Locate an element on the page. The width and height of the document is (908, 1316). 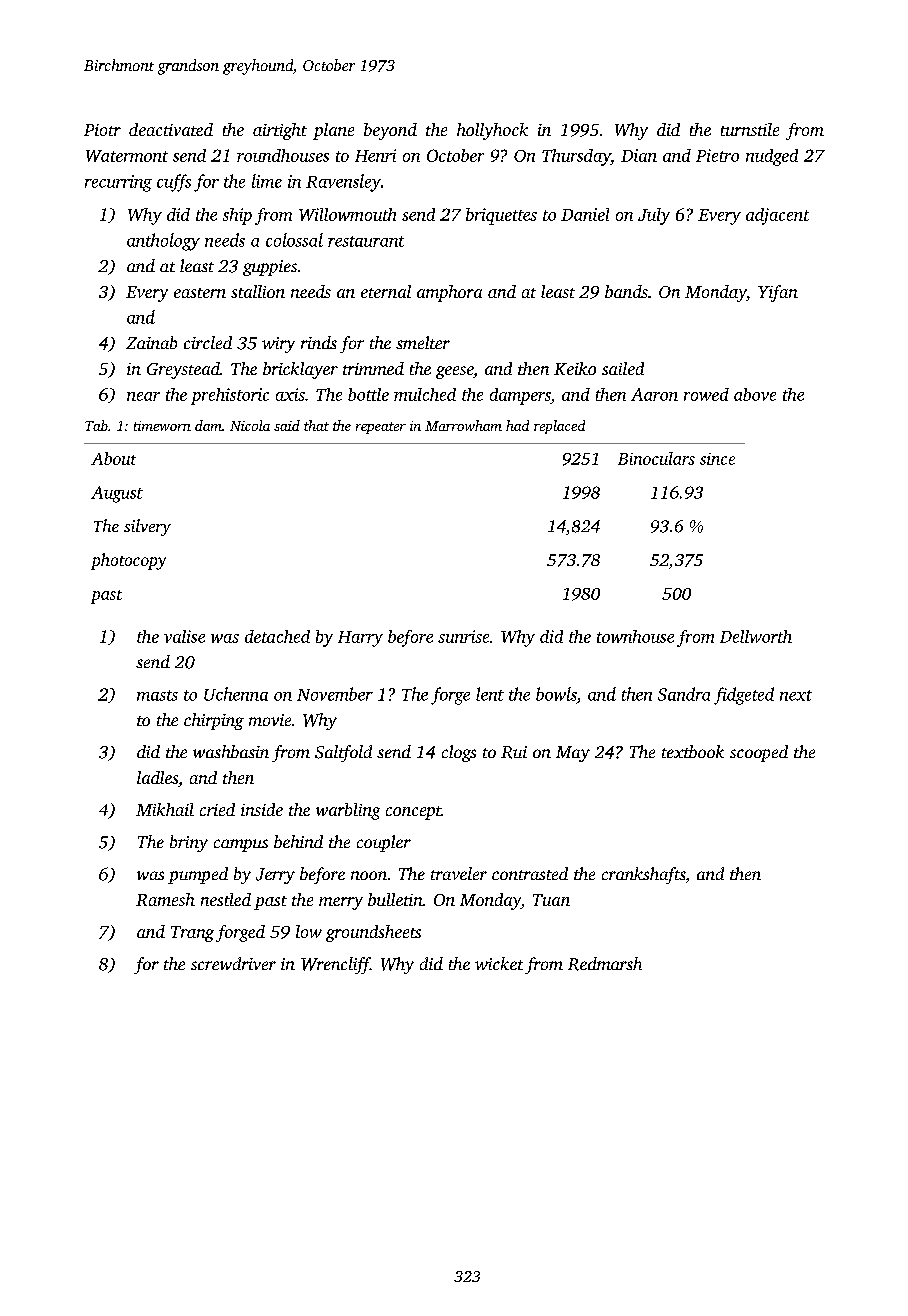
Daniel is located at coordinates (585, 214).
